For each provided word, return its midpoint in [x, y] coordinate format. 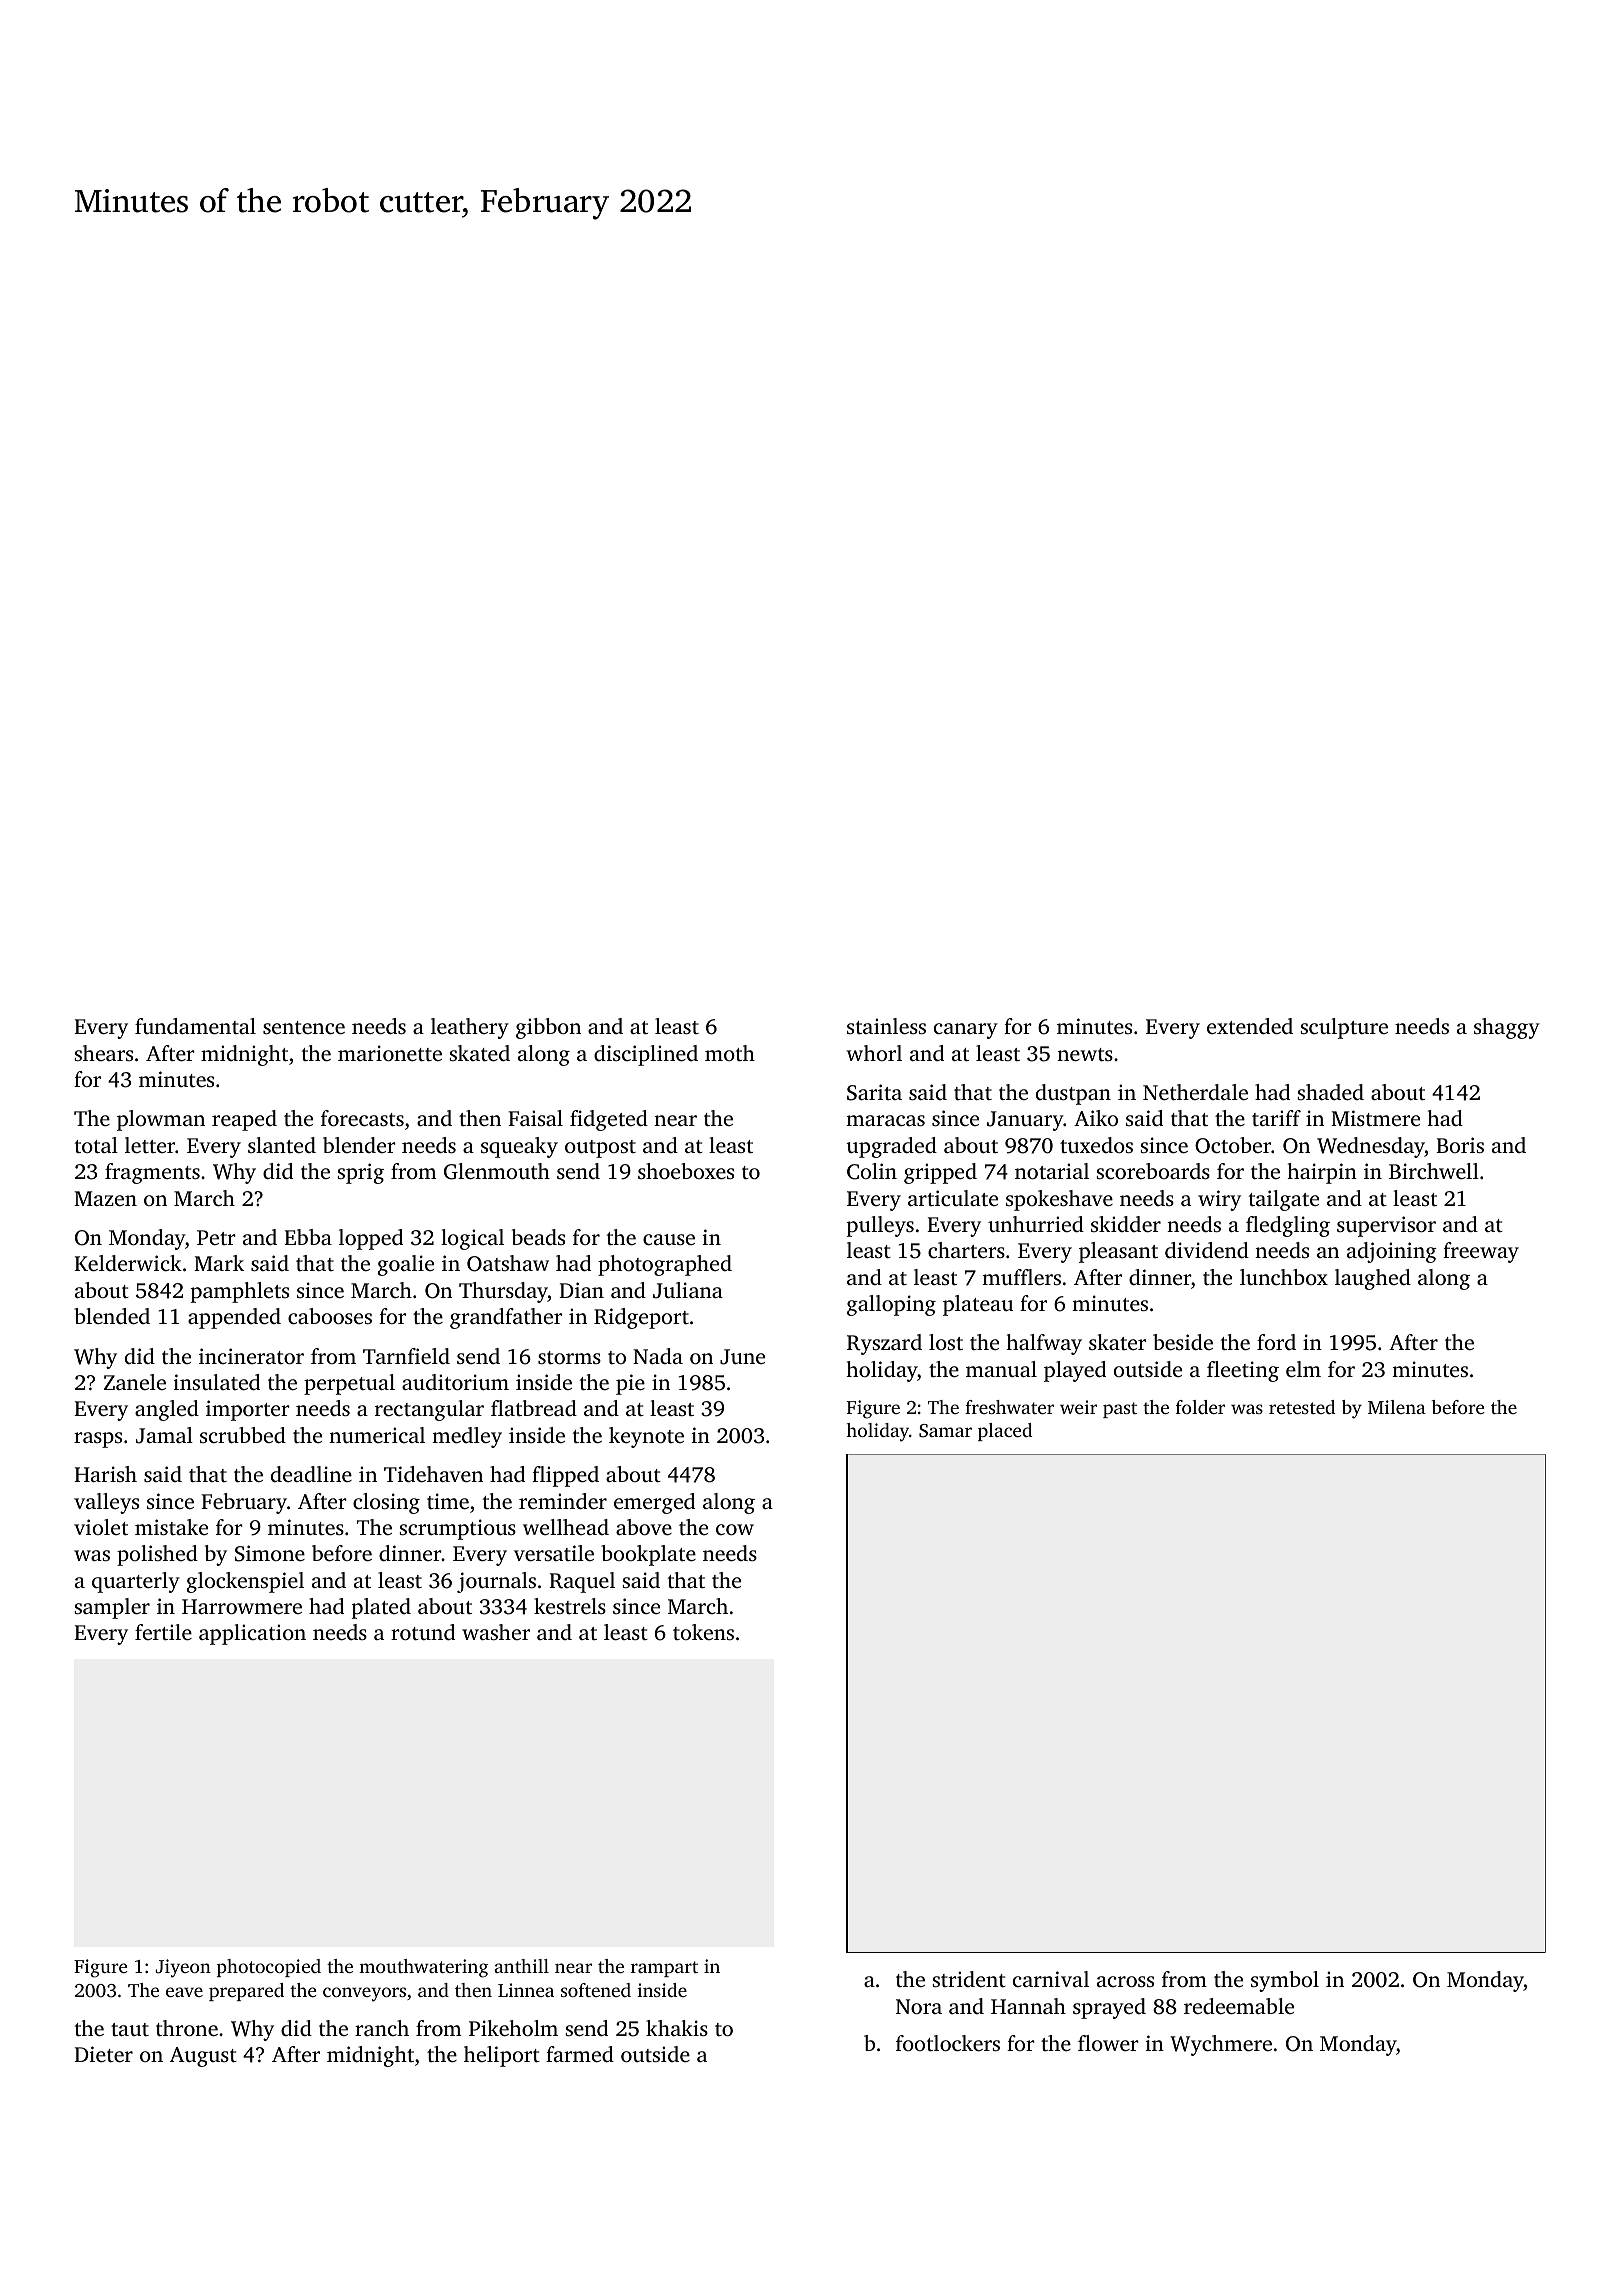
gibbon [548, 1028]
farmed [580, 2054]
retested [1302, 1407]
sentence [304, 1027]
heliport [502, 2056]
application [252, 1634]
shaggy [1507, 1028]
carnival [1051, 1979]
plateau [978, 1305]
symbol [1285, 1981]
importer [248, 1410]
